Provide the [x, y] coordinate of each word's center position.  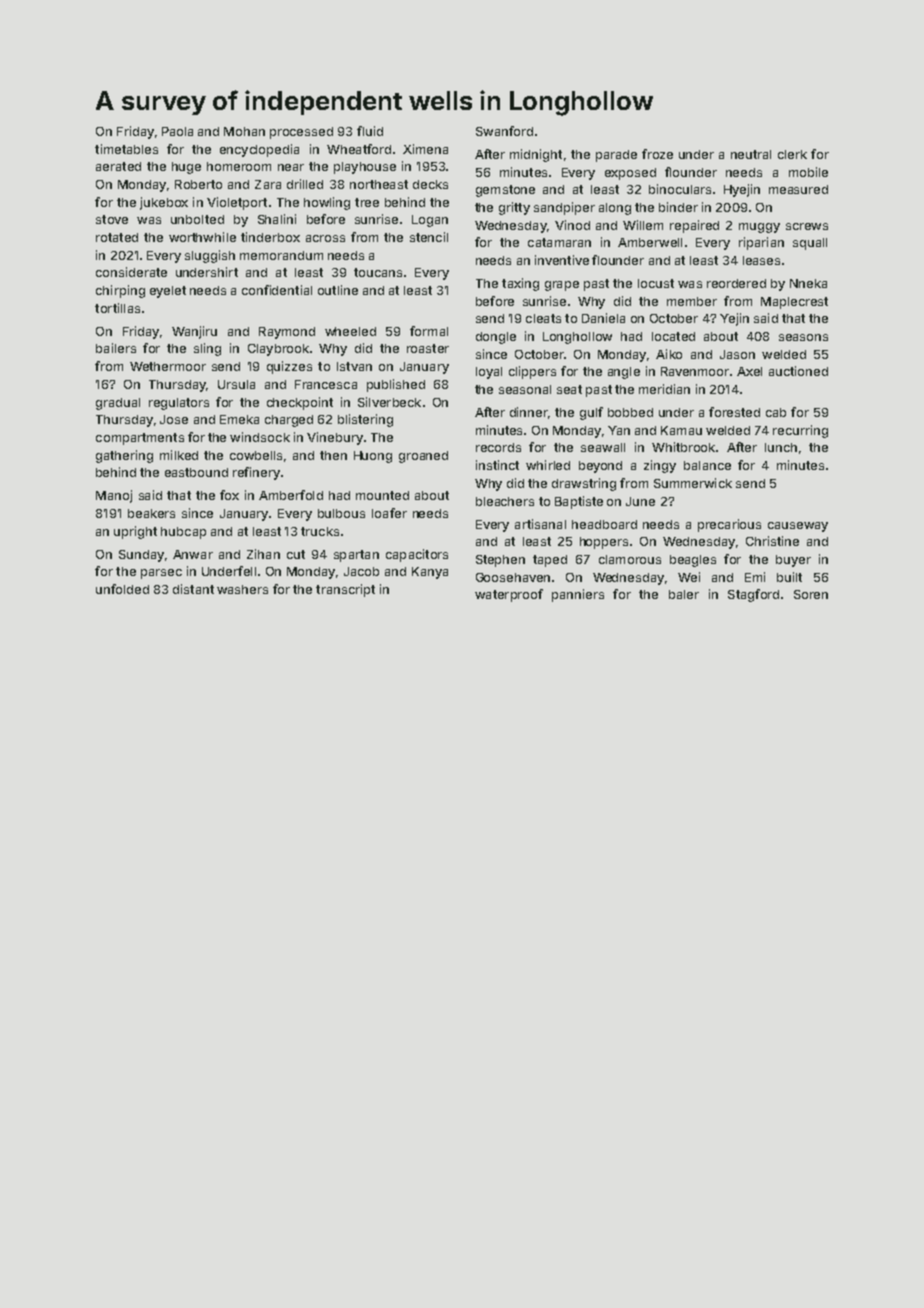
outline [338, 290]
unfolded [122, 589]
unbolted [197, 219]
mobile [808, 172]
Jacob [361, 571]
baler [684, 594]
